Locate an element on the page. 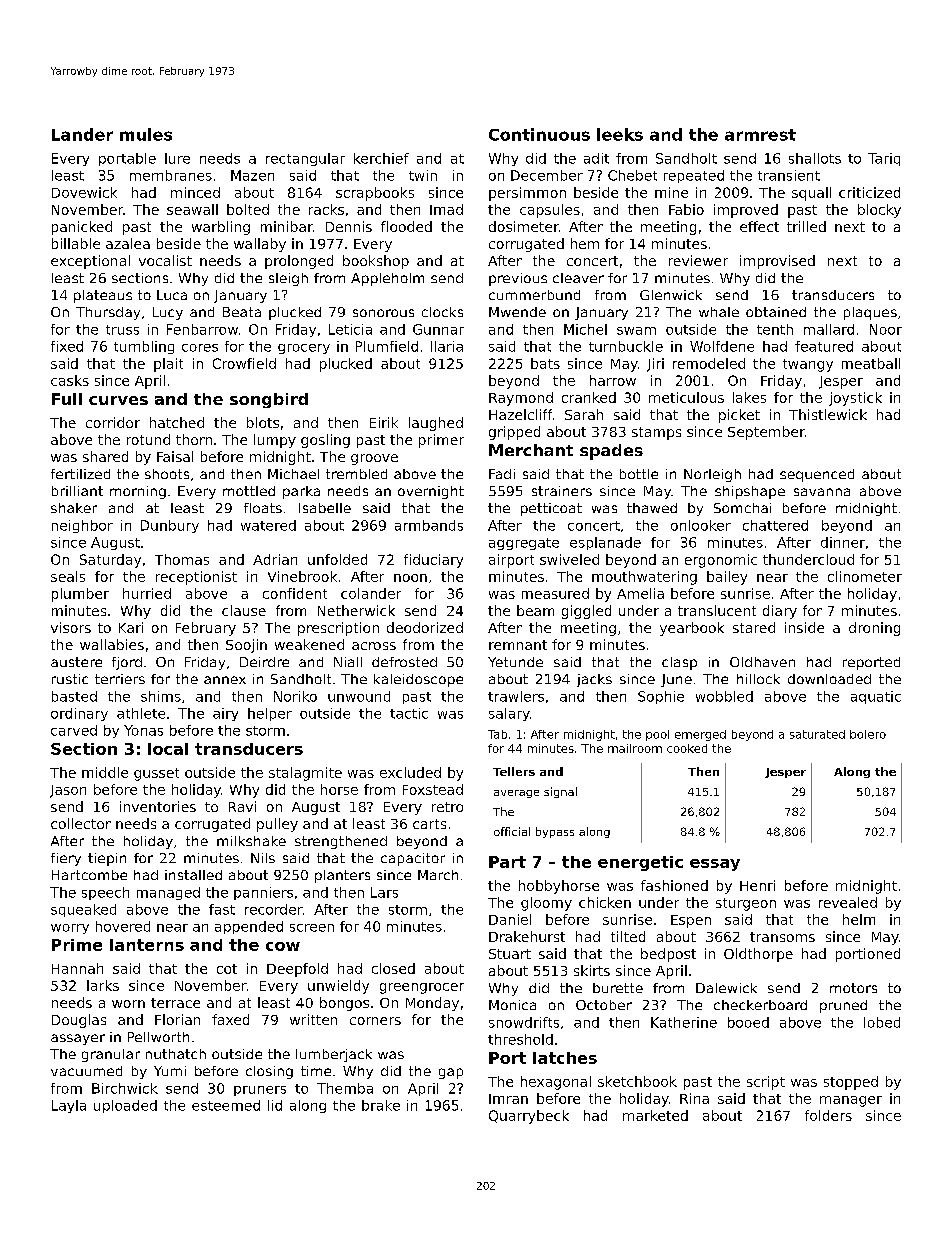  Luca is located at coordinates (172, 295).
